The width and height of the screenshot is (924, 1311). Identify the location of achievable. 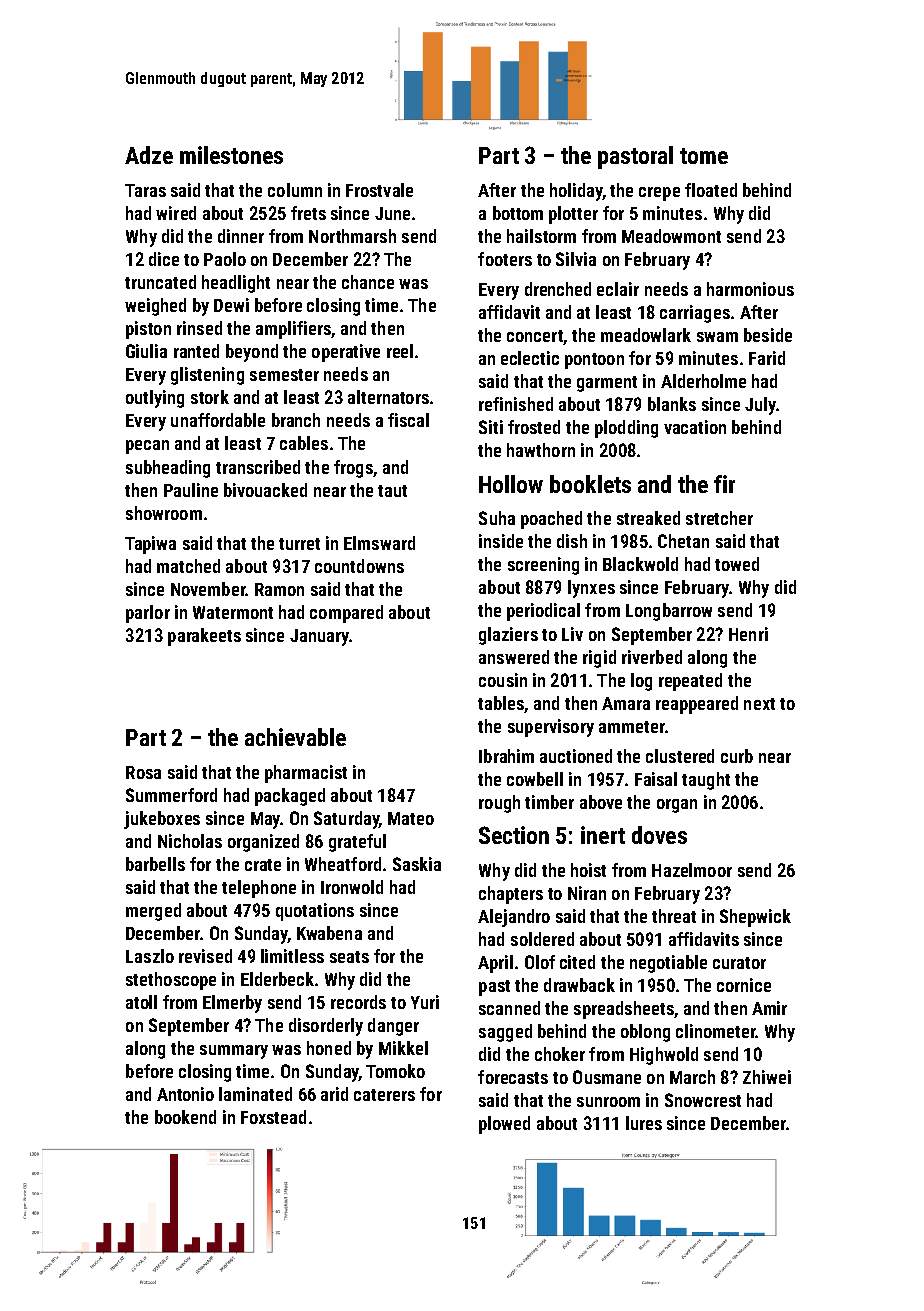
(295, 737).
